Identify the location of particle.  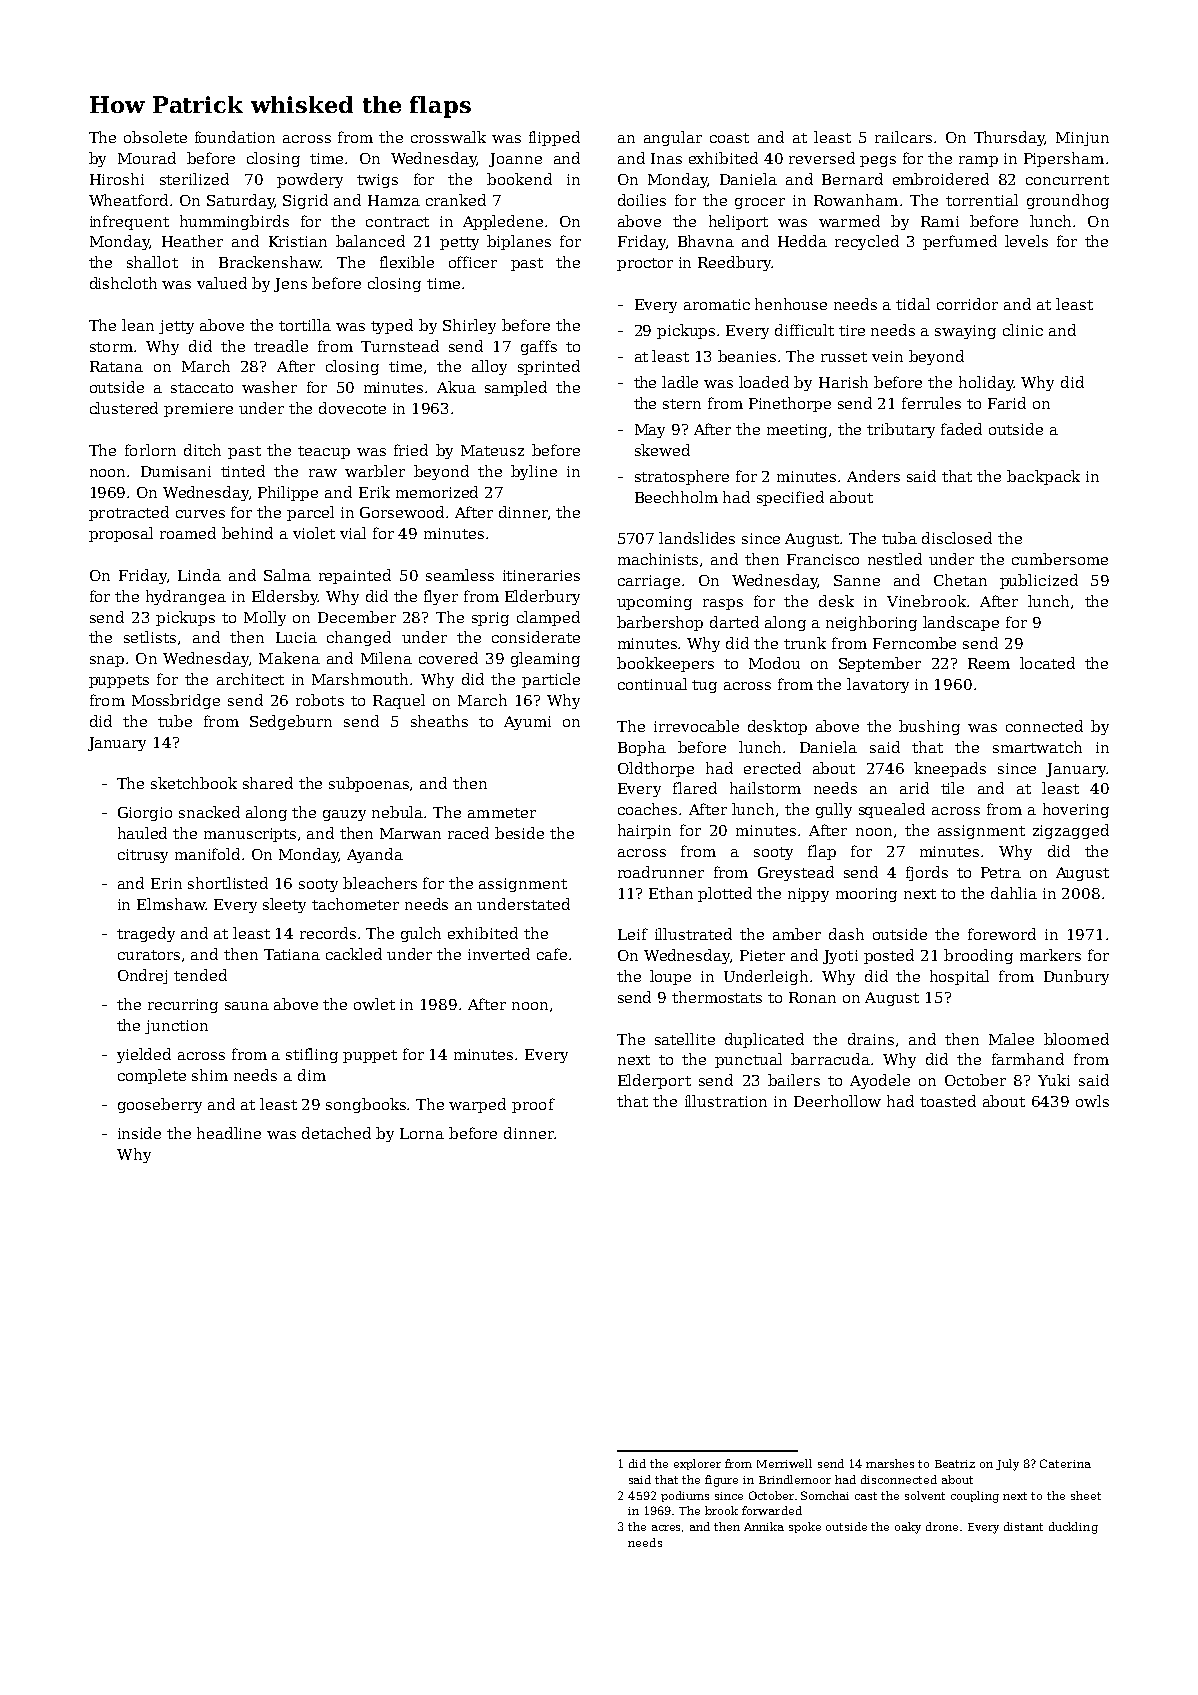
(551, 680).
